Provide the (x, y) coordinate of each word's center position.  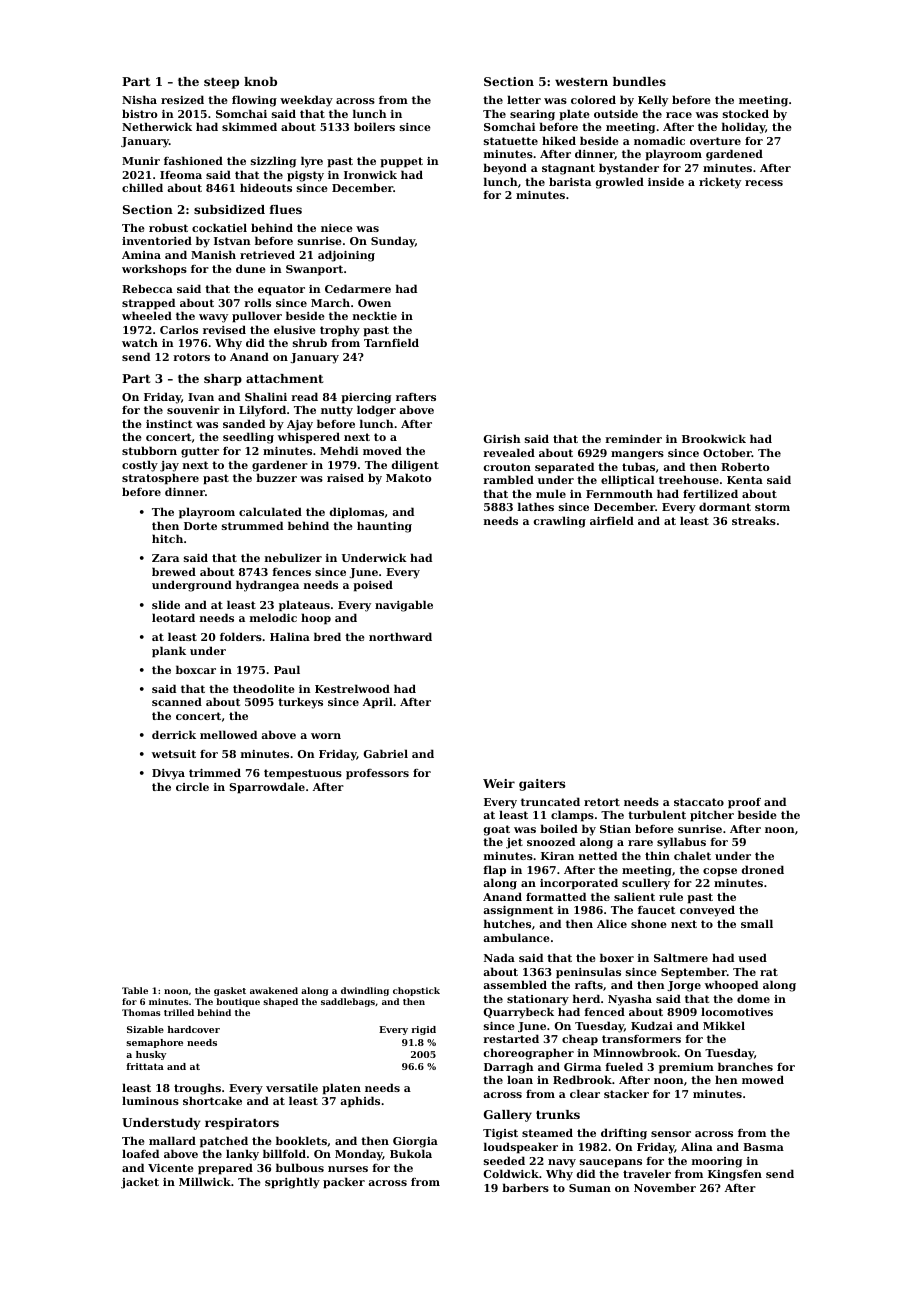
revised (224, 329)
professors (377, 774)
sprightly (292, 1183)
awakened (274, 990)
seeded (504, 1160)
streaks (754, 520)
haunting (384, 527)
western (581, 82)
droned (763, 869)
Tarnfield (391, 342)
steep (221, 83)
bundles (639, 81)
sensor (671, 1134)
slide (166, 604)
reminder (633, 438)
